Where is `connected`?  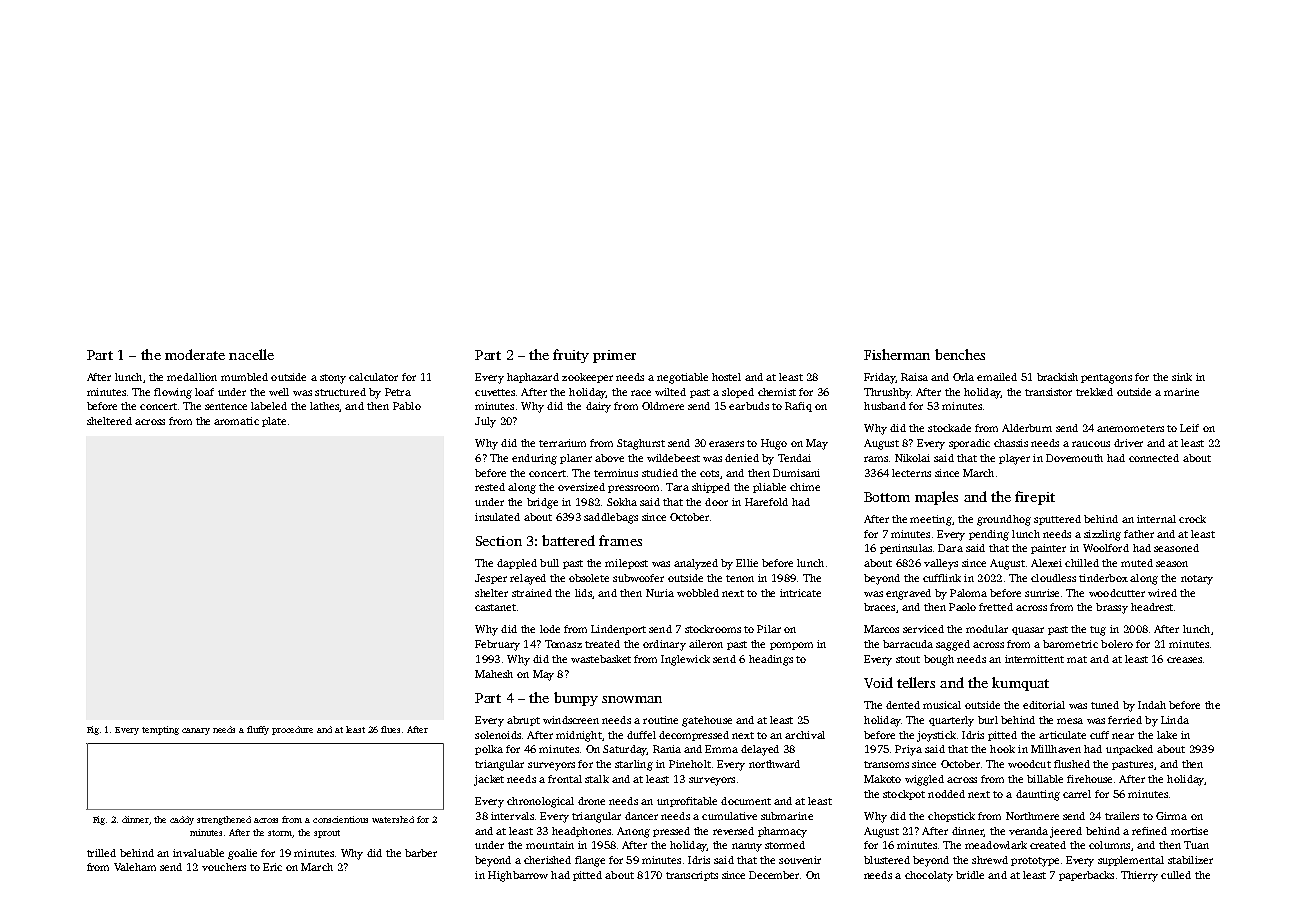
connected is located at coordinates (1154, 458).
